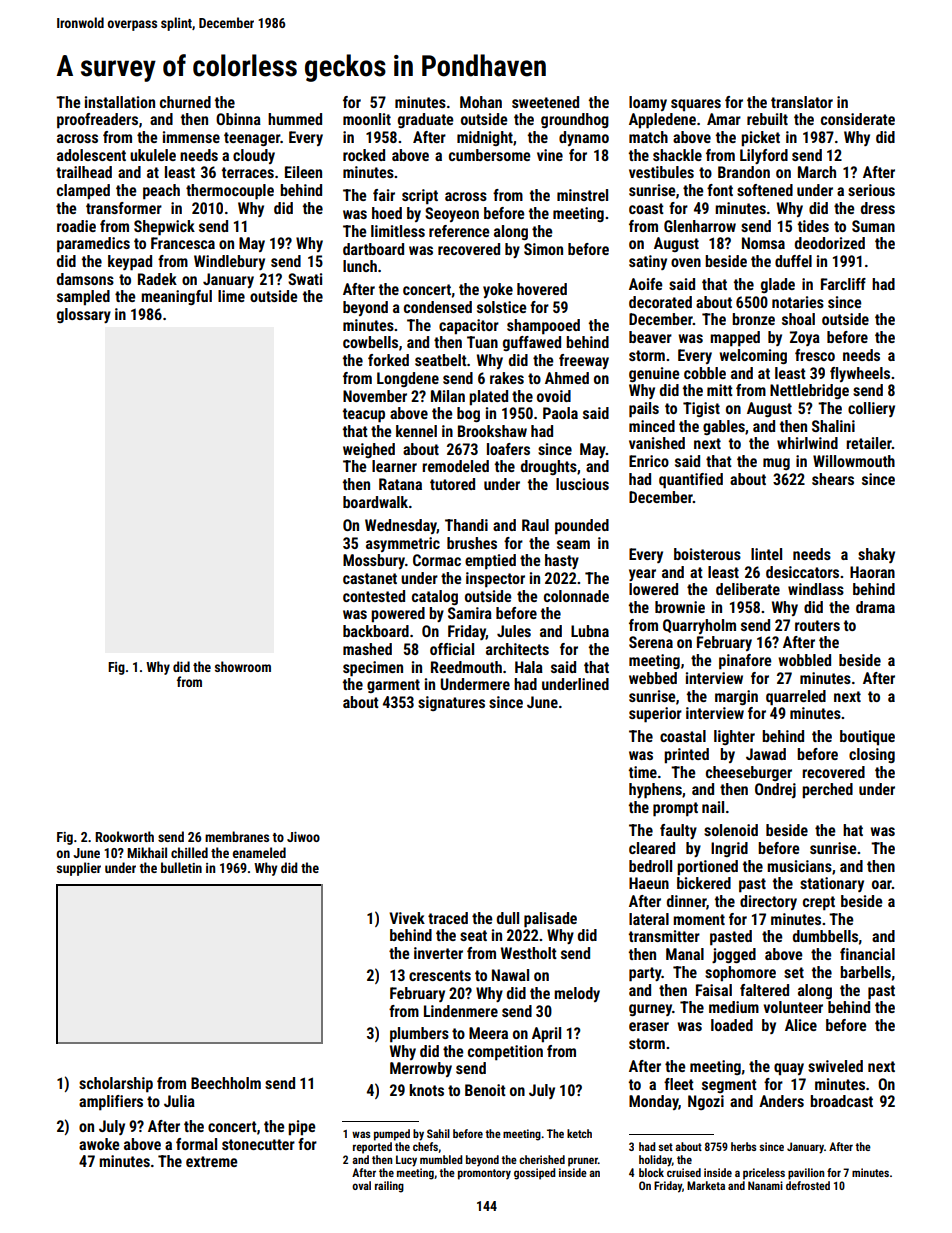 This page has height=1233, width=952. I want to click on specimen, so click(373, 669).
